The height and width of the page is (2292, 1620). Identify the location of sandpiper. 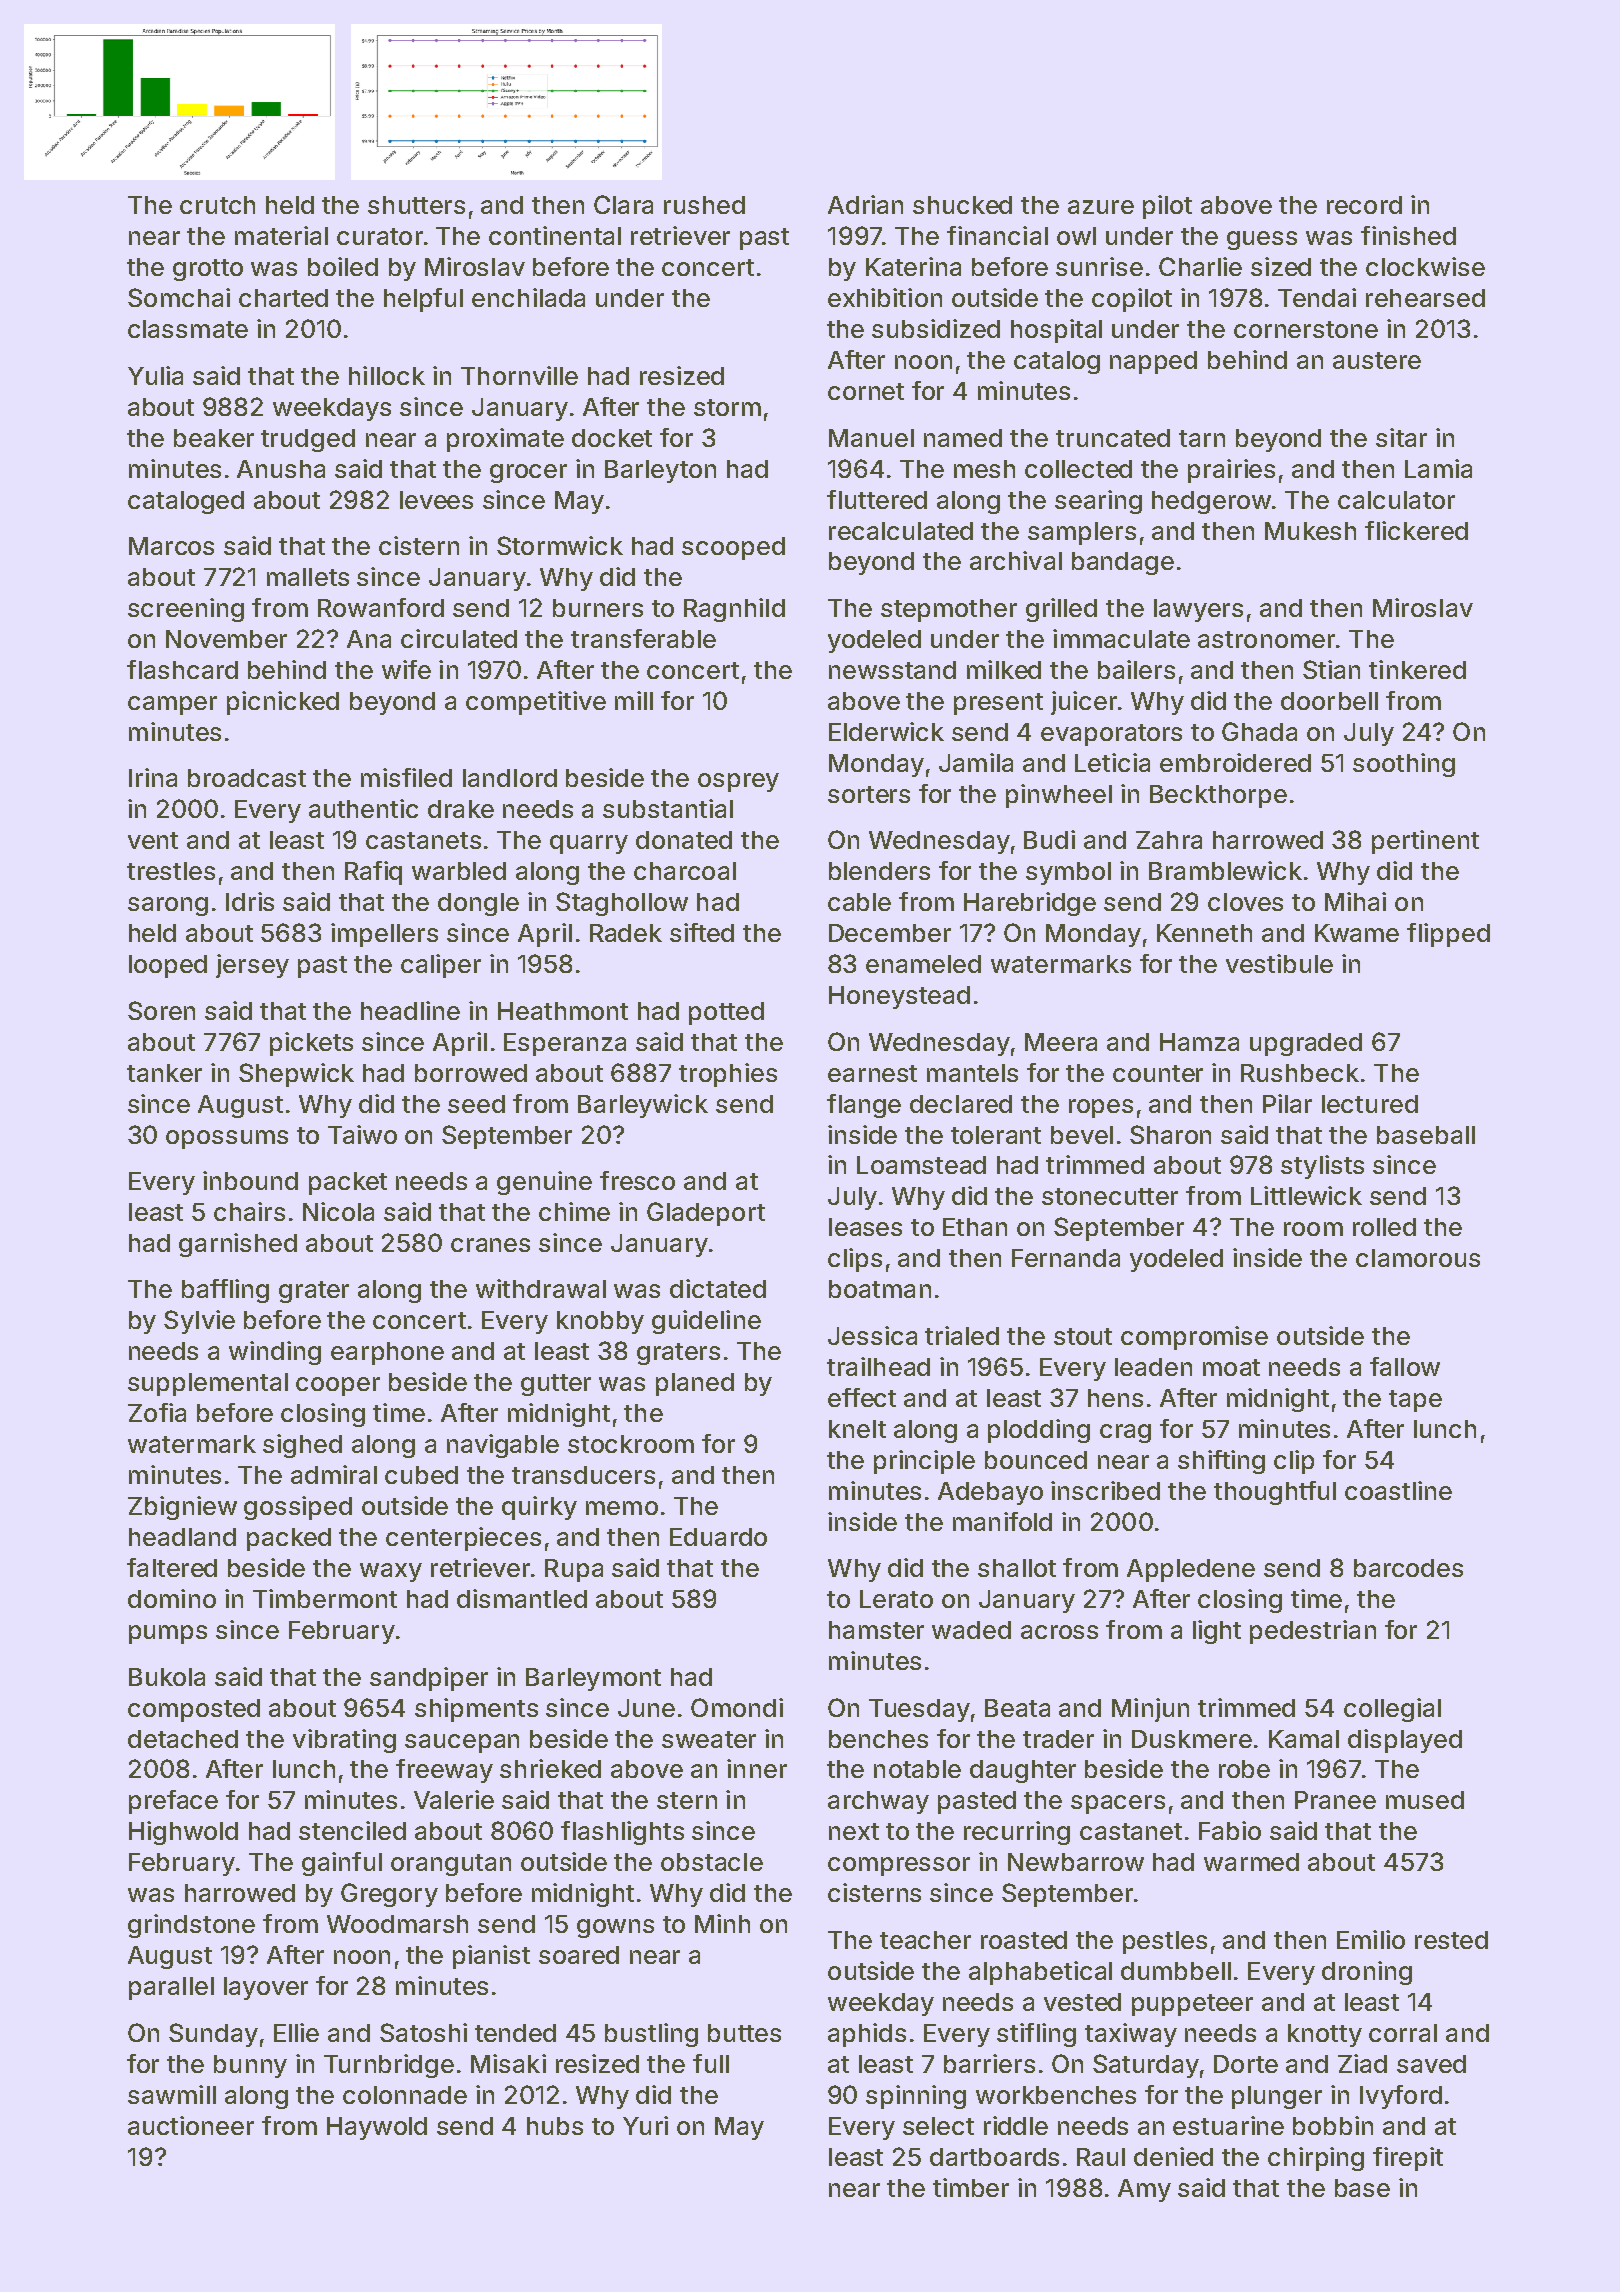
(429, 1679).
